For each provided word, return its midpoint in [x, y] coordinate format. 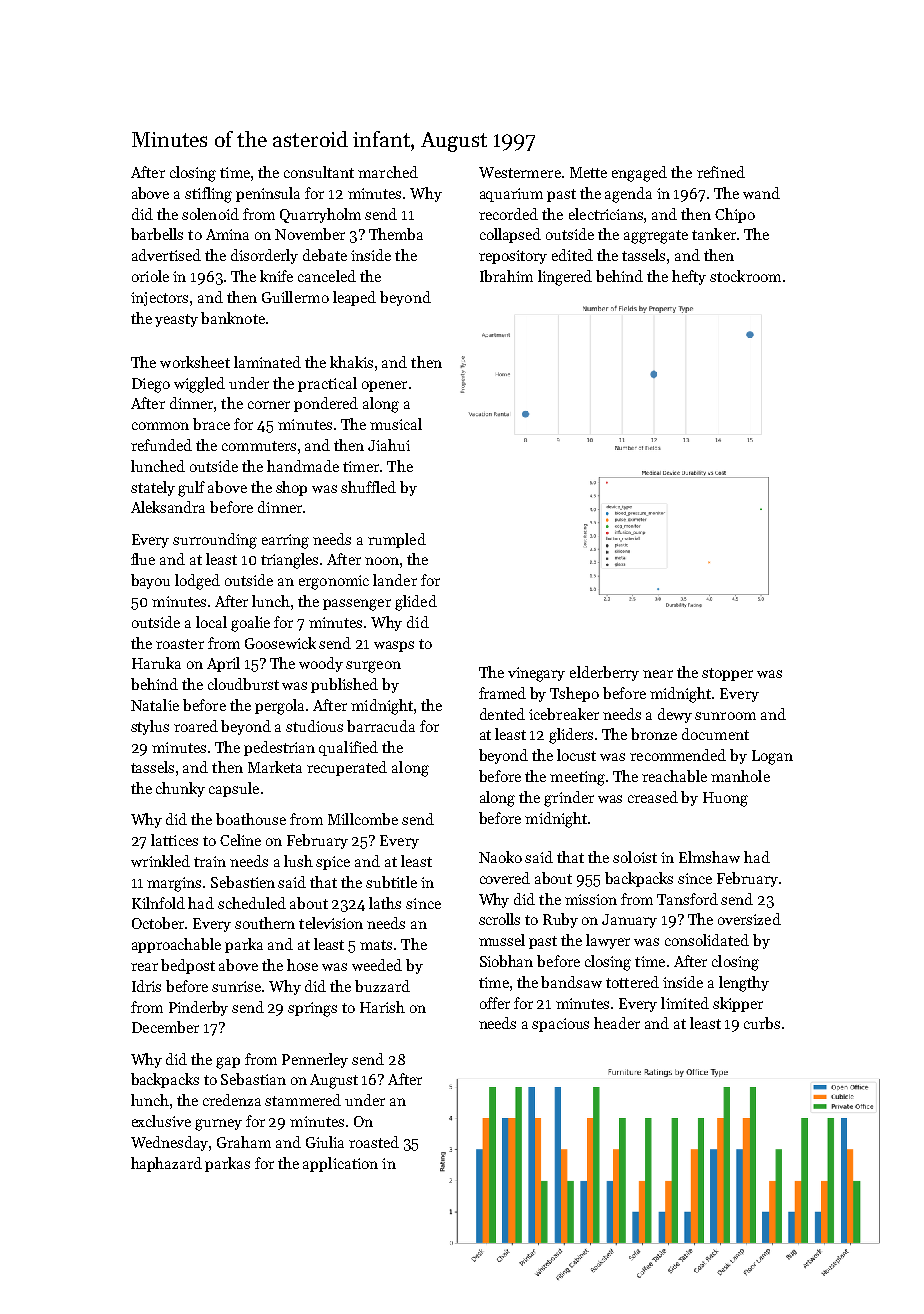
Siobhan [506, 961]
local [211, 622]
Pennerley [315, 1060]
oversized [749, 919]
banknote [233, 318]
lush [298, 861]
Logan [772, 757]
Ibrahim [506, 276]
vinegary [536, 674]
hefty [689, 277]
